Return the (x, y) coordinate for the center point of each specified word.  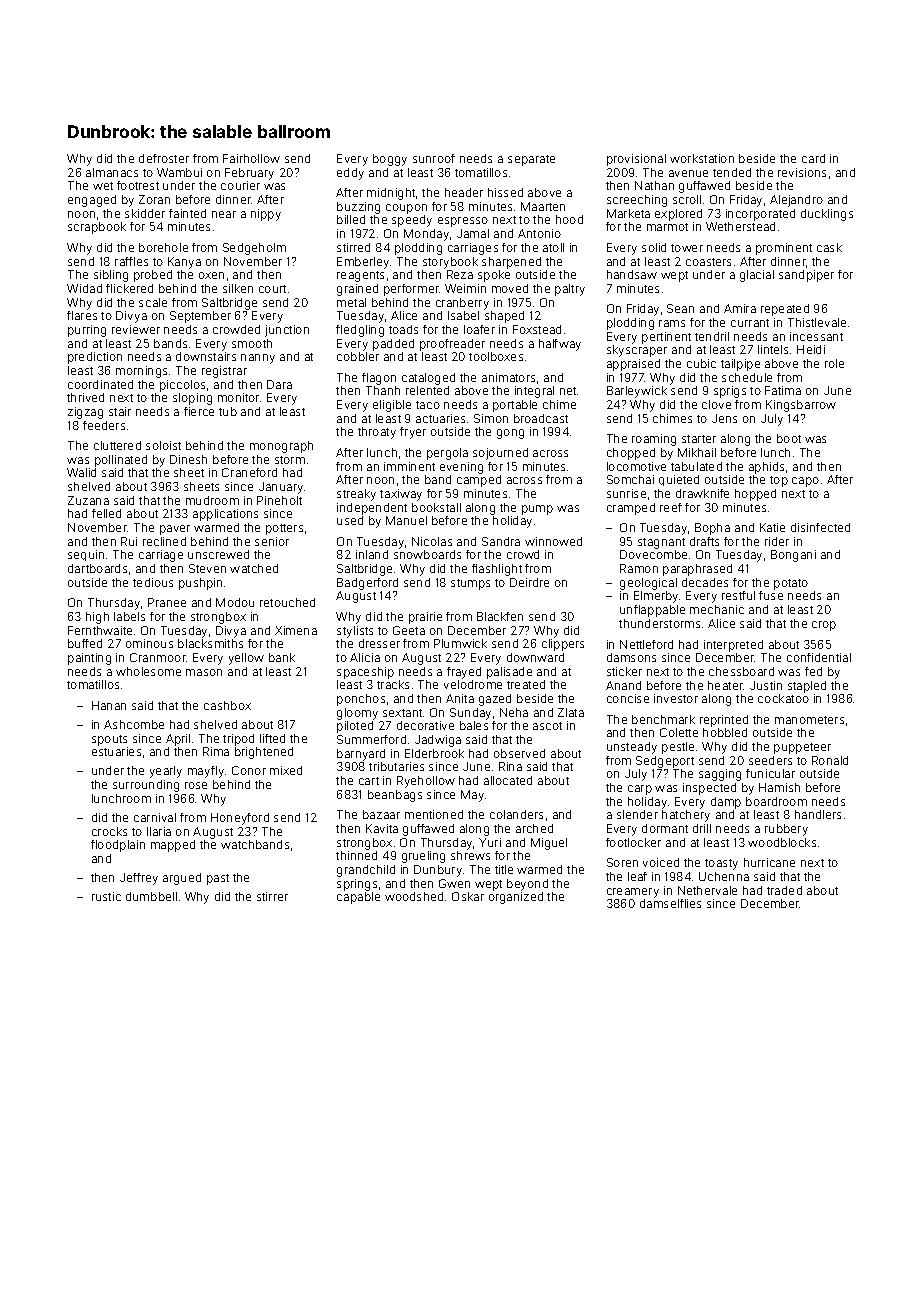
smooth (252, 343)
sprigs (730, 392)
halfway (560, 345)
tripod (238, 740)
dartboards (97, 568)
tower (687, 248)
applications (225, 515)
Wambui (179, 172)
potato (791, 584)
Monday (426, 235)
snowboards (427, 554)
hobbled (725, 732)
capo (805, 482)
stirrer (272, 896)
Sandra (501, 541)
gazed (495, 700)
